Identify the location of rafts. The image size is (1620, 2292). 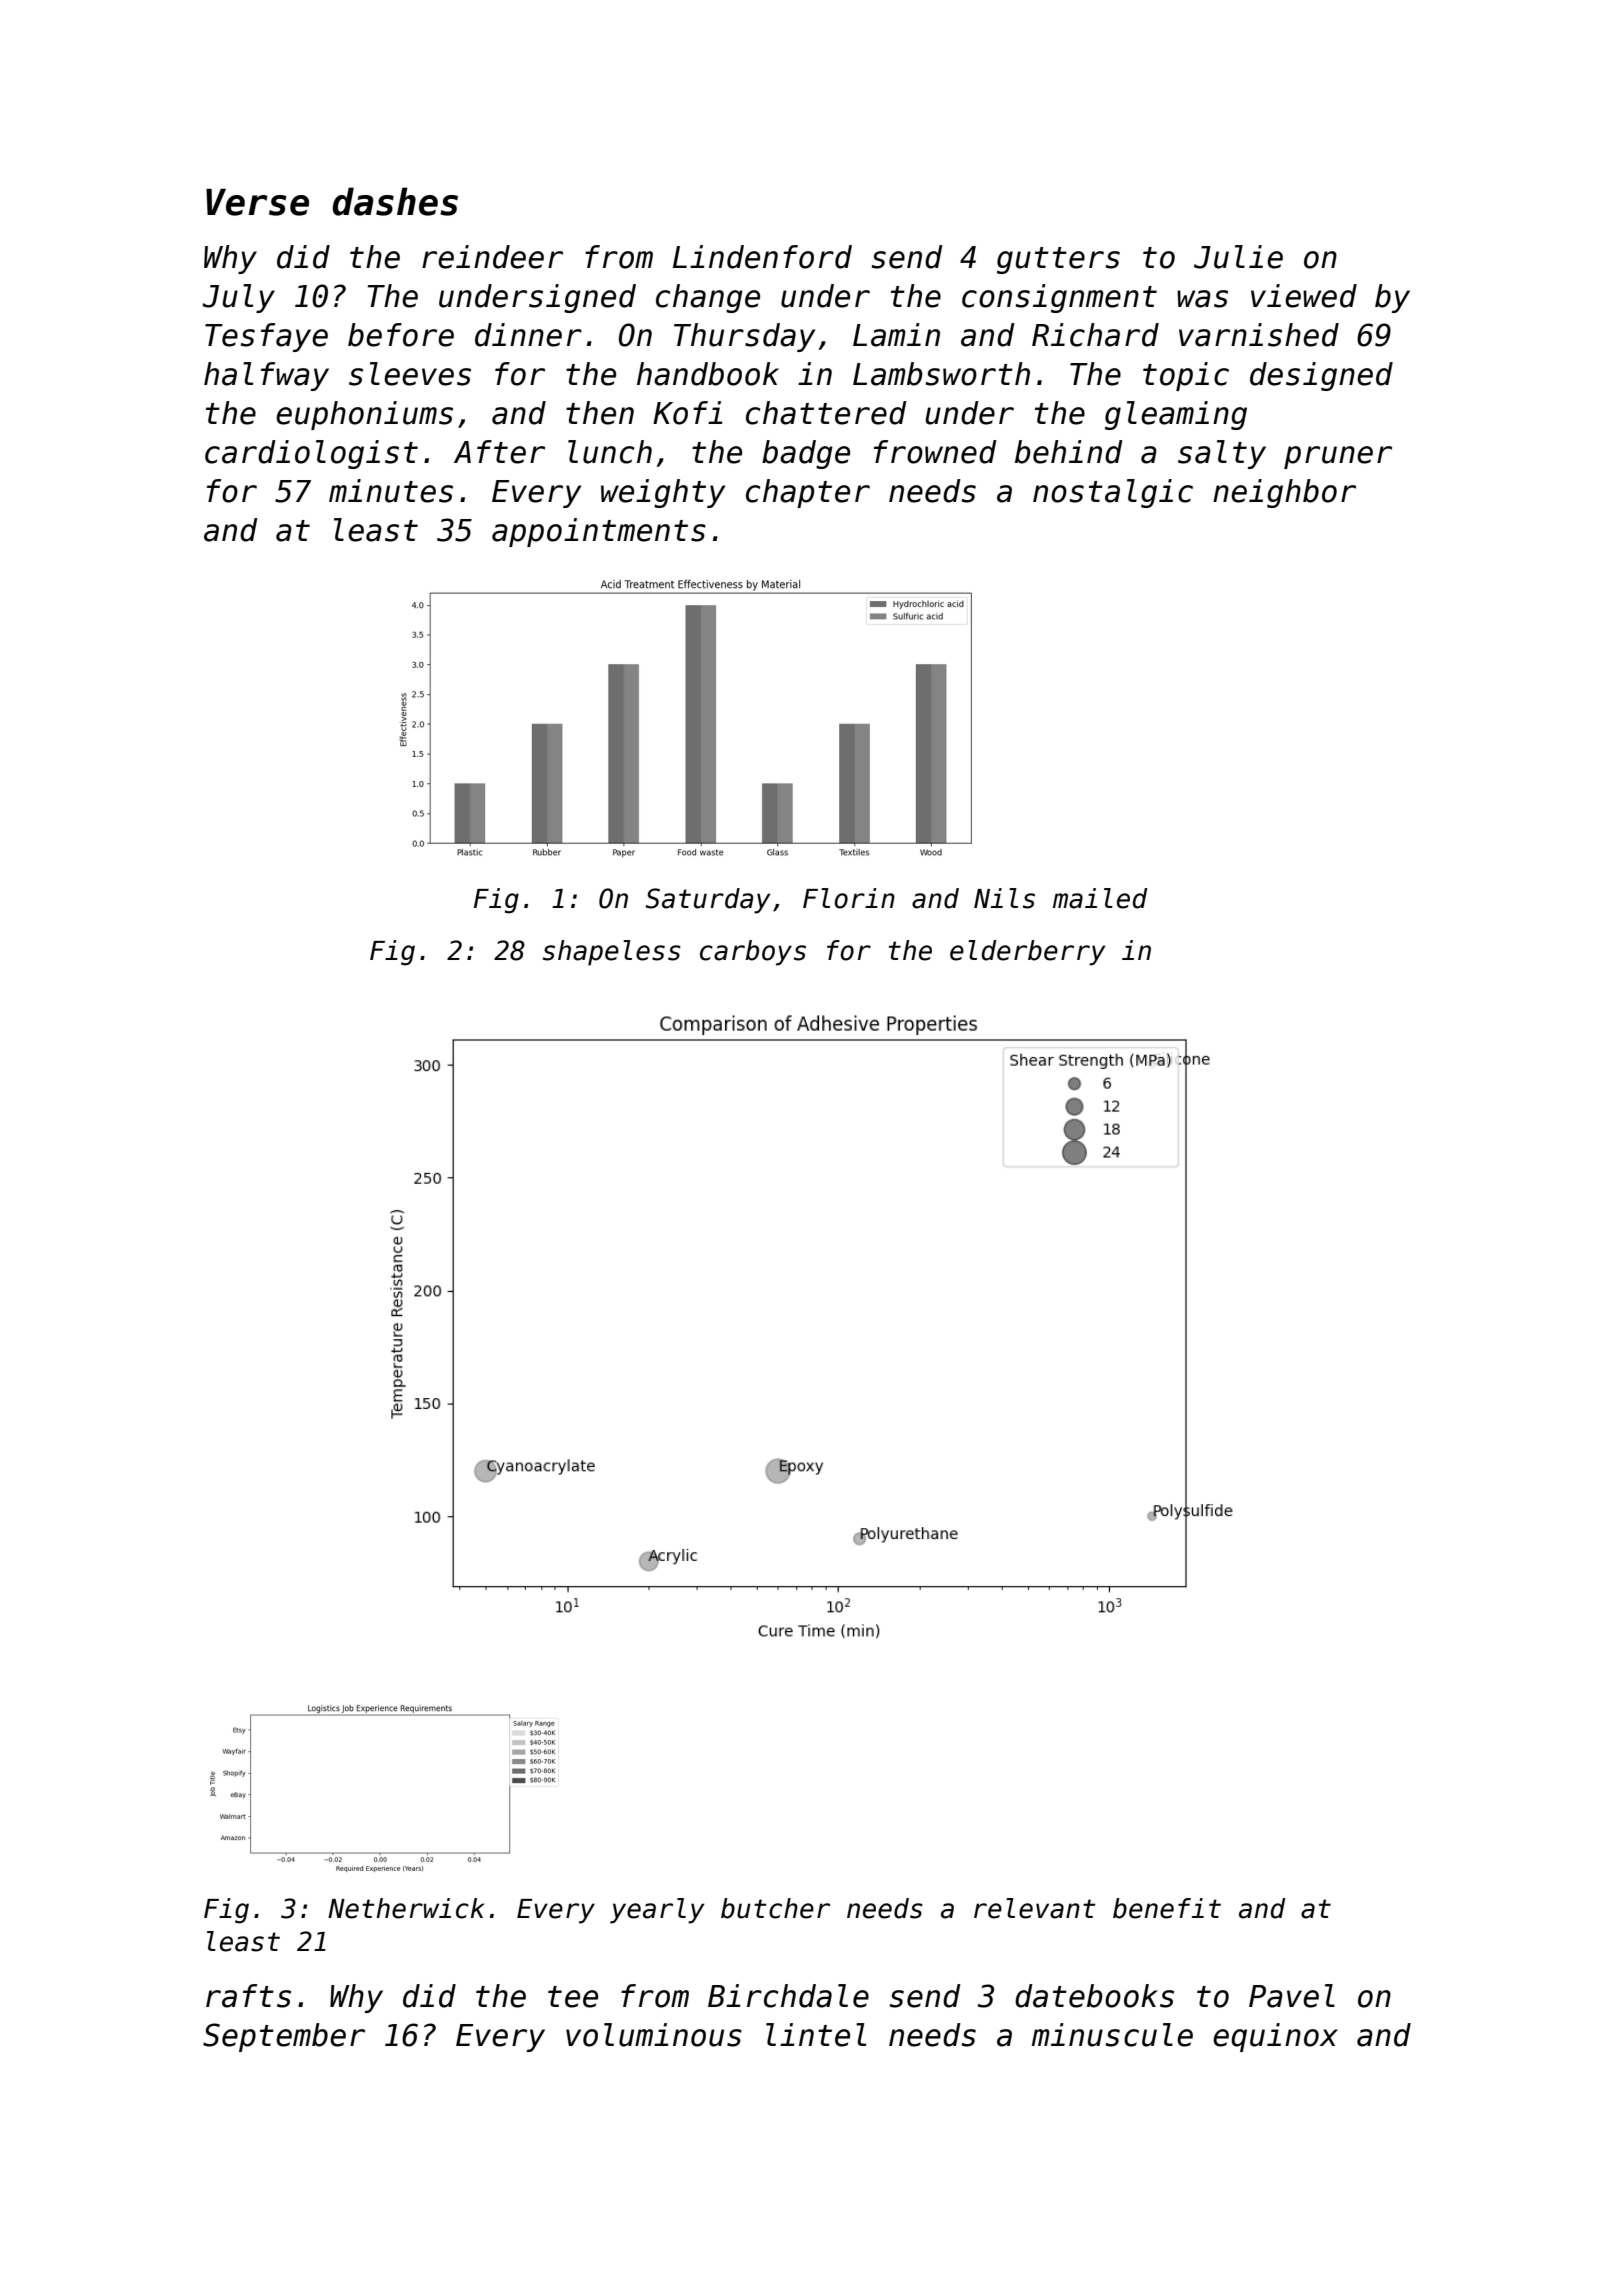
(248, 1996).
